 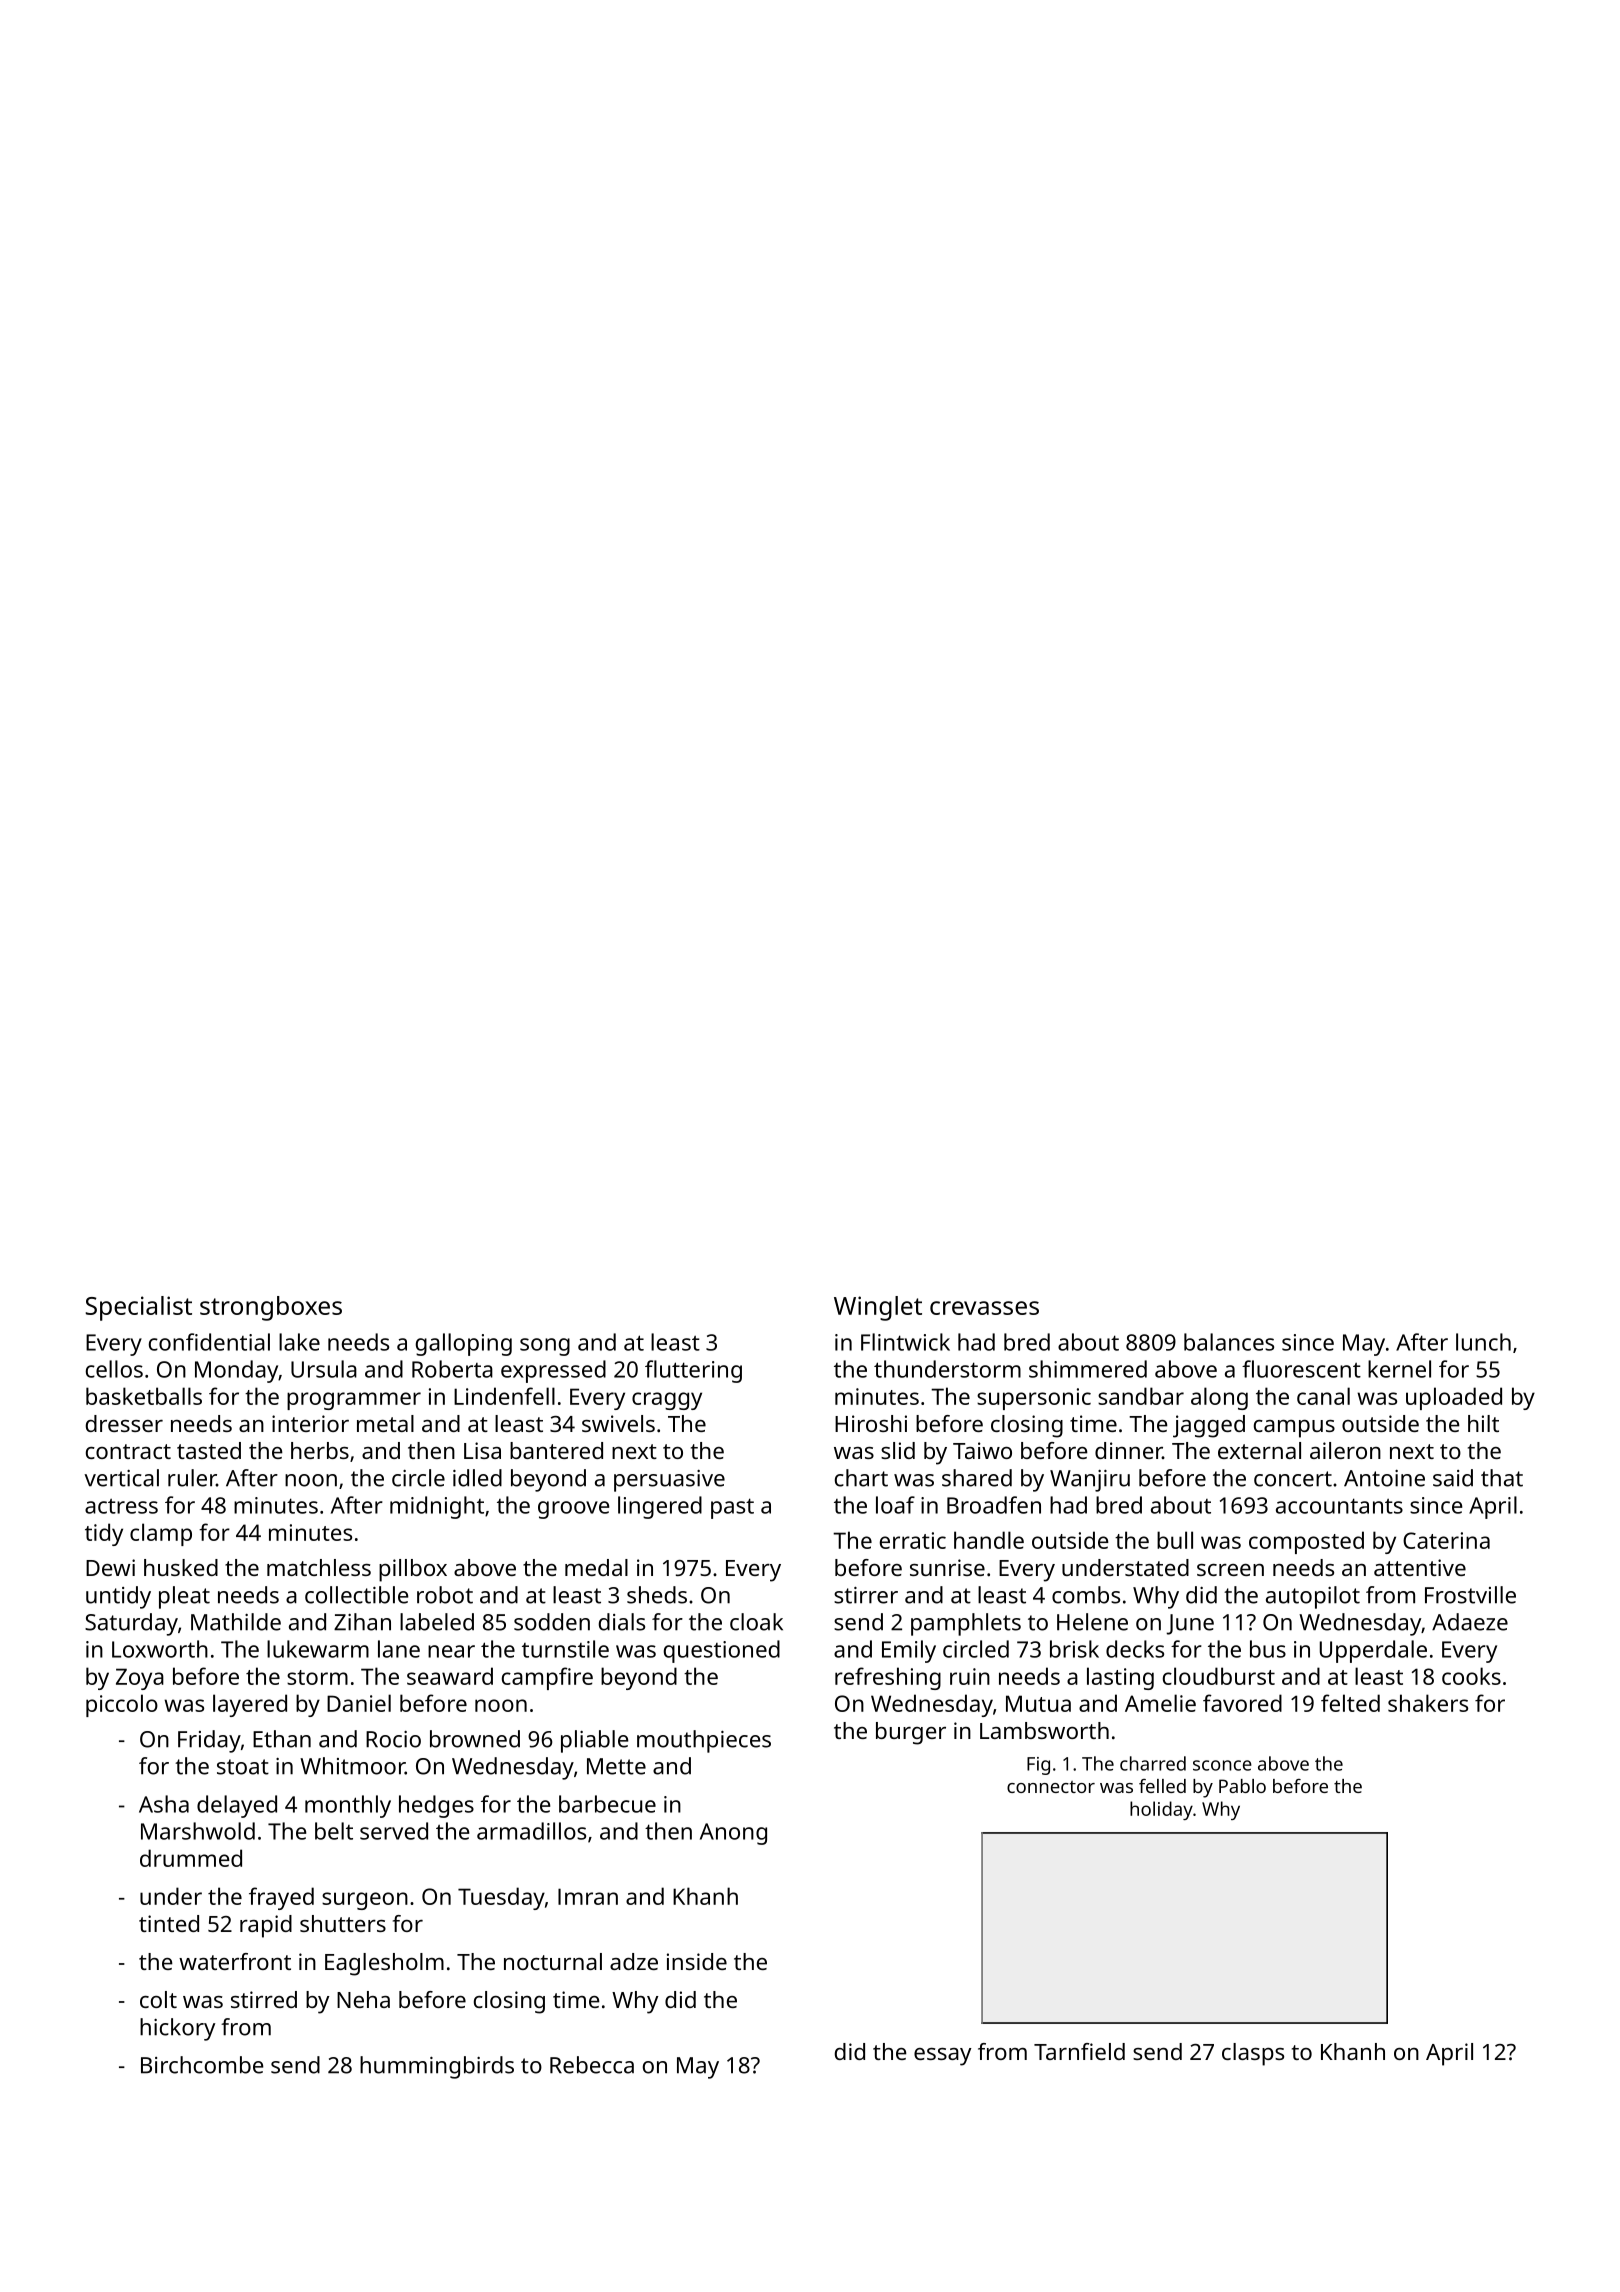 I want to click on Winglet, so click(x=878, y=1308).
